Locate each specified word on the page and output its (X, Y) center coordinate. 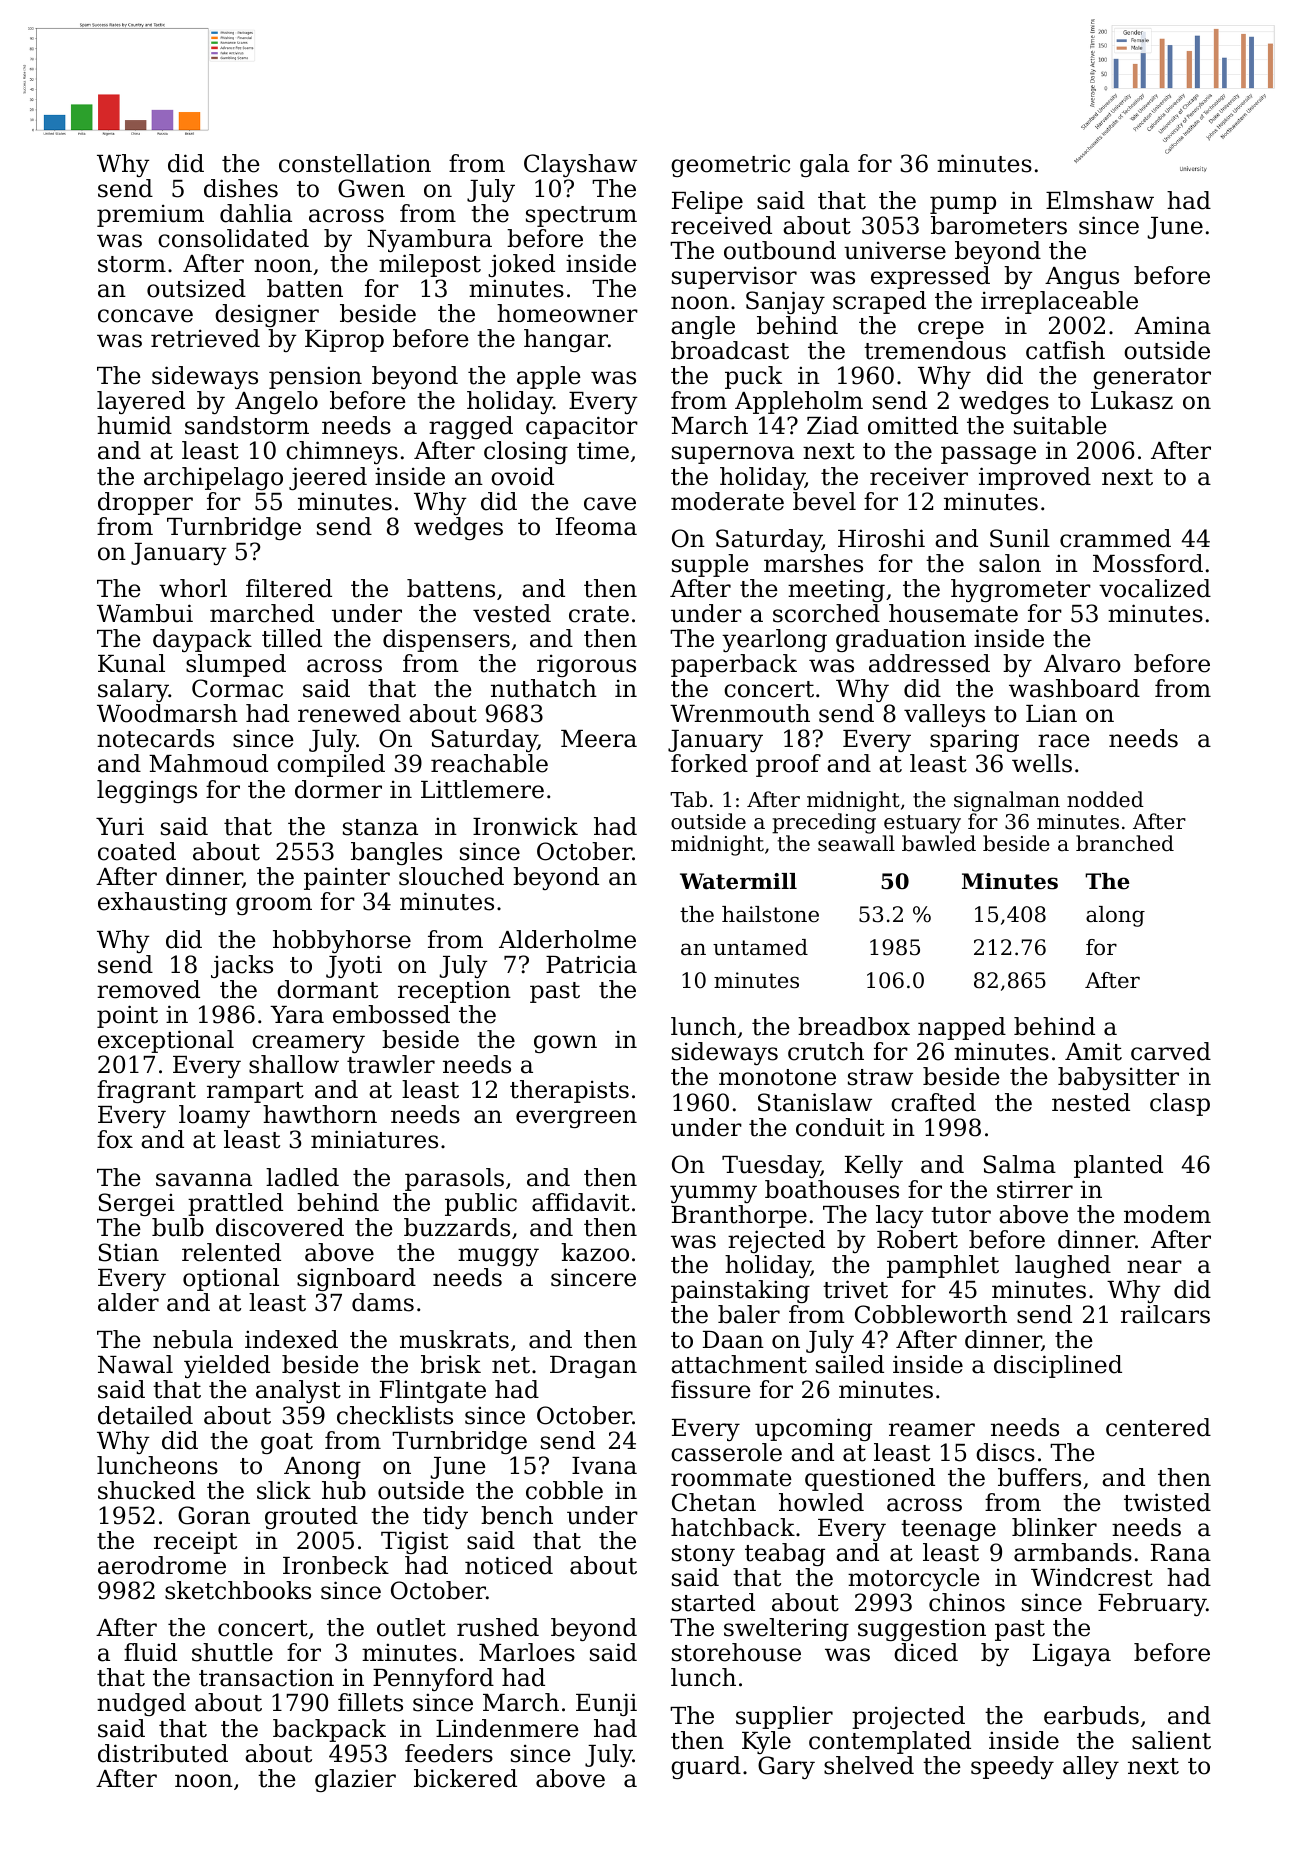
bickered (465, 1778)
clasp (1180, 1104)
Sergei (137, 1204)
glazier (355, 1780)
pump (963, 205)
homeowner (567, 313)
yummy (713, 1194)
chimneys (342, 452)
